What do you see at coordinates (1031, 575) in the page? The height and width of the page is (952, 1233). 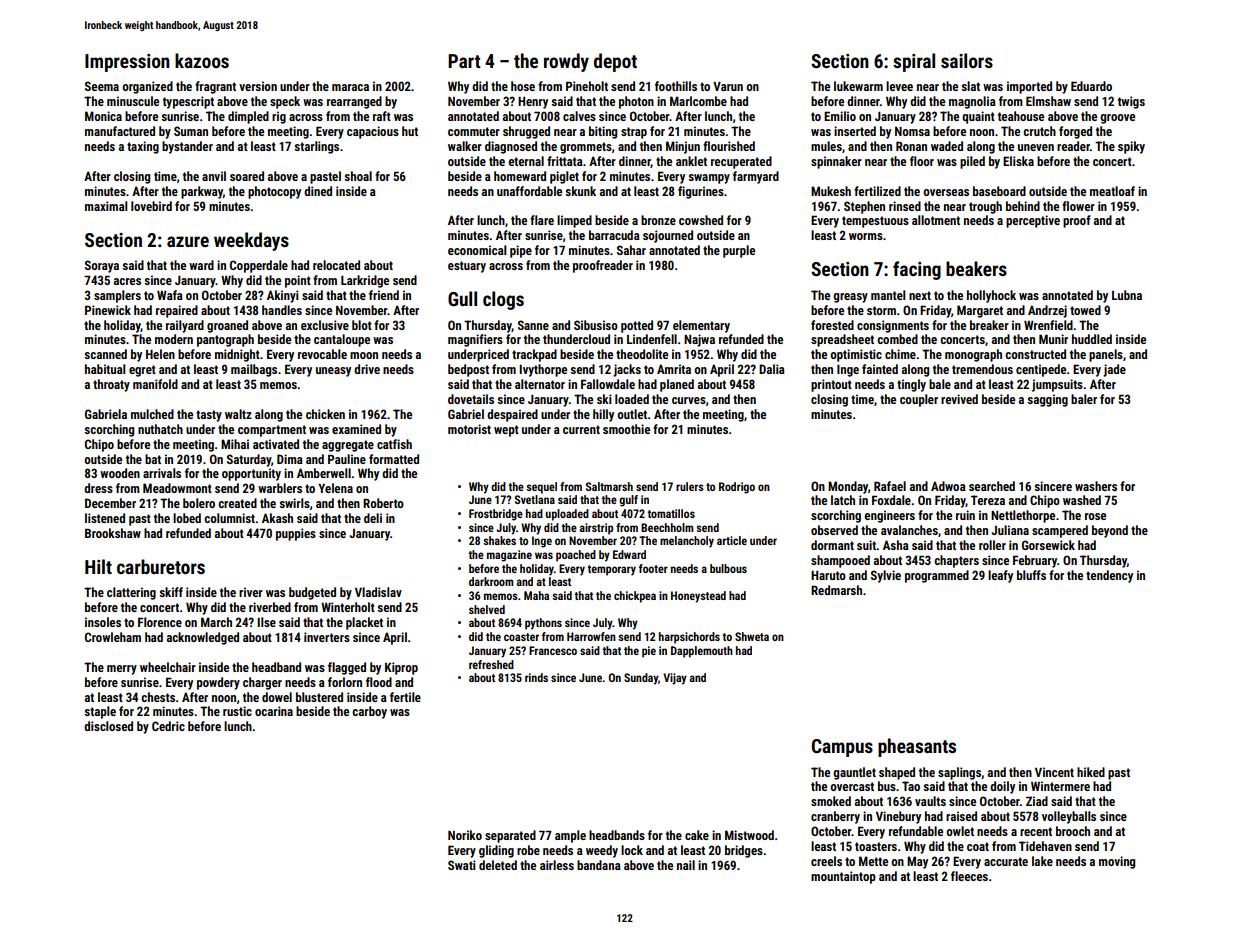 I see `bluffs` at bounding box center [1031, 575].
